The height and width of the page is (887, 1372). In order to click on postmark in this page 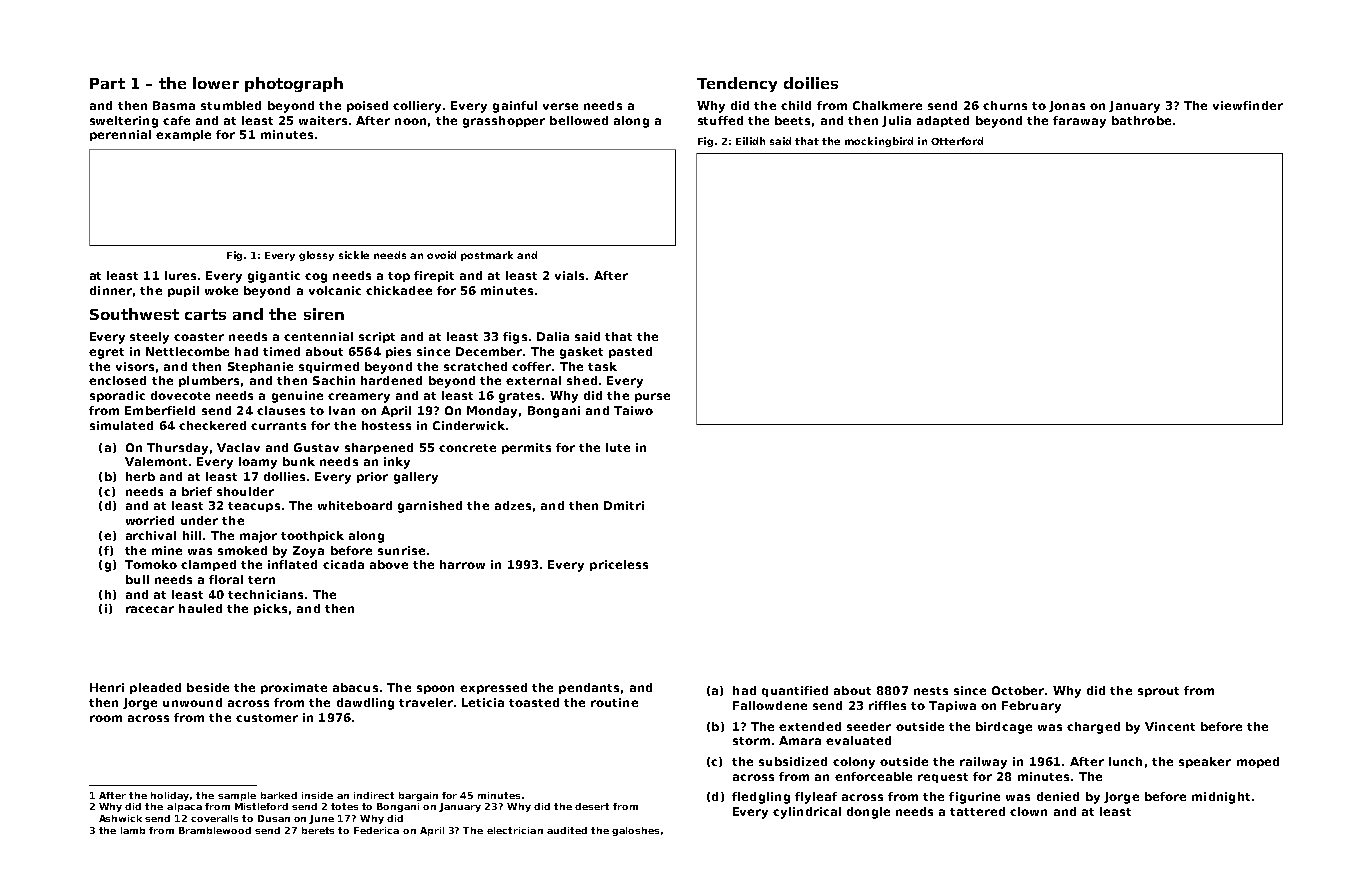, I will do `click(487, 256)`.
